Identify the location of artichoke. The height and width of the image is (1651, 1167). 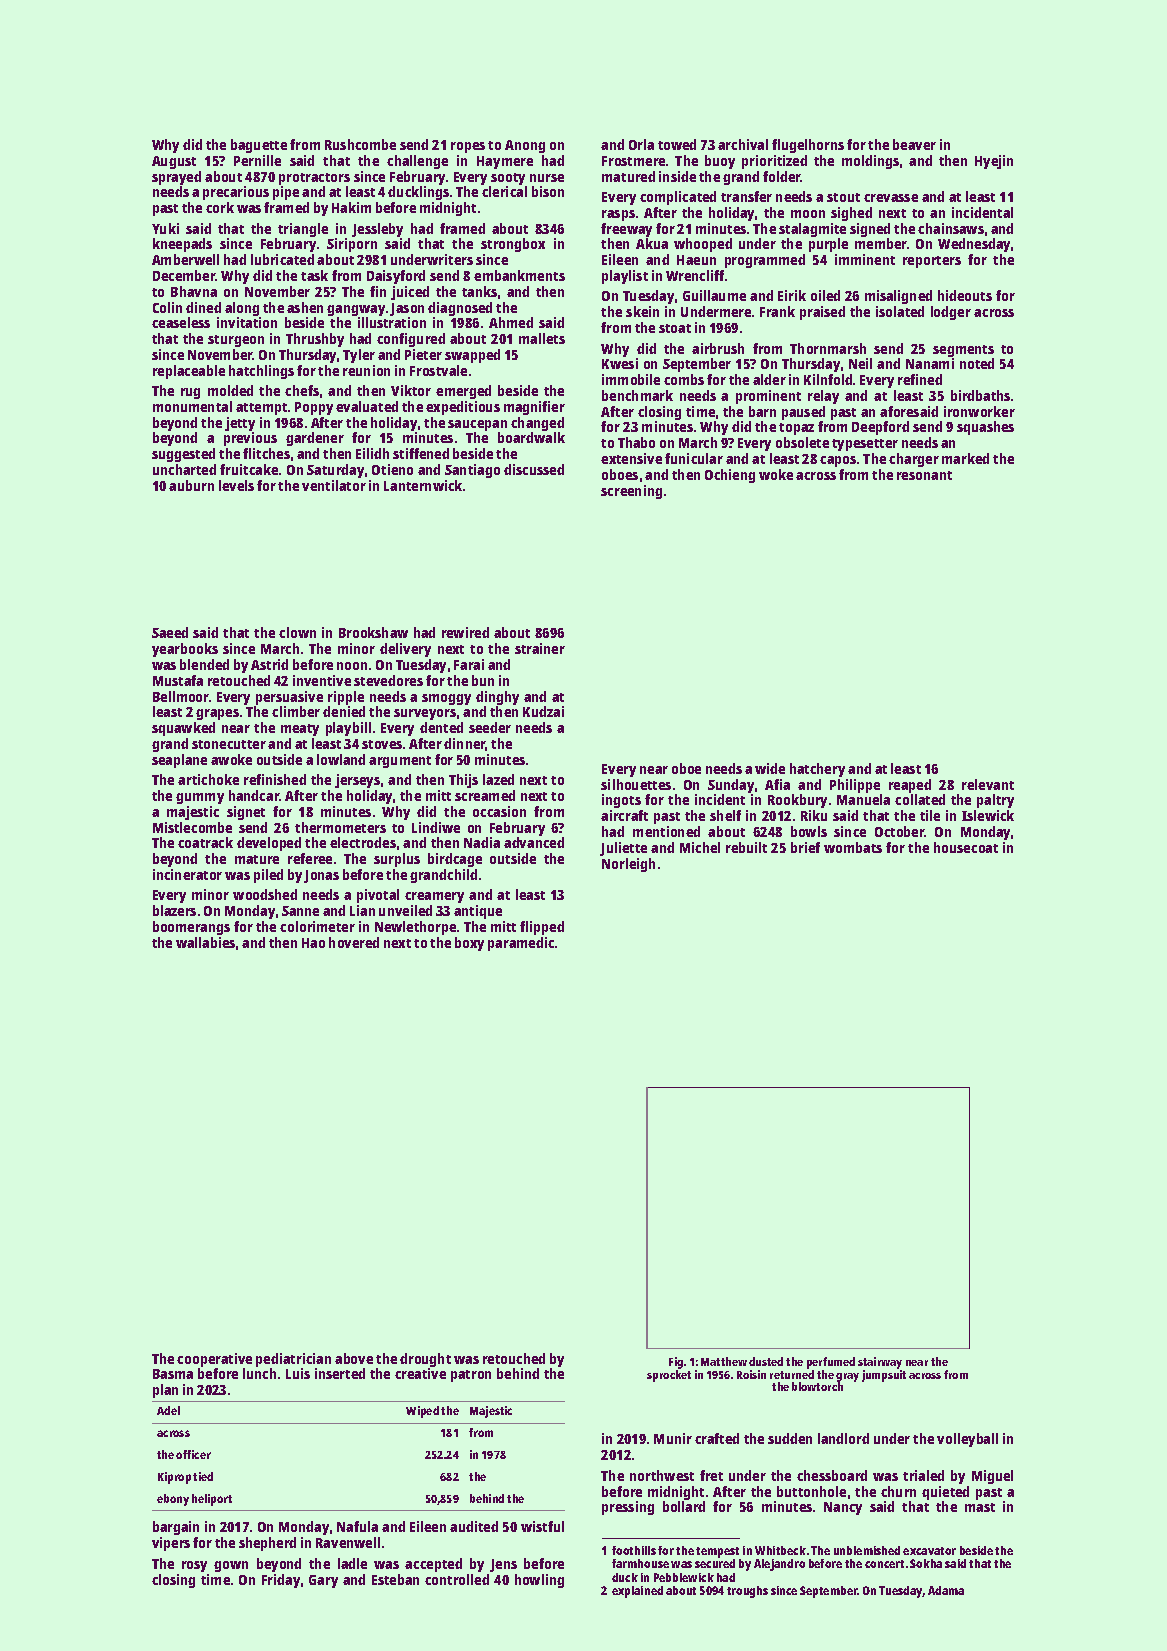
(208, 779).
